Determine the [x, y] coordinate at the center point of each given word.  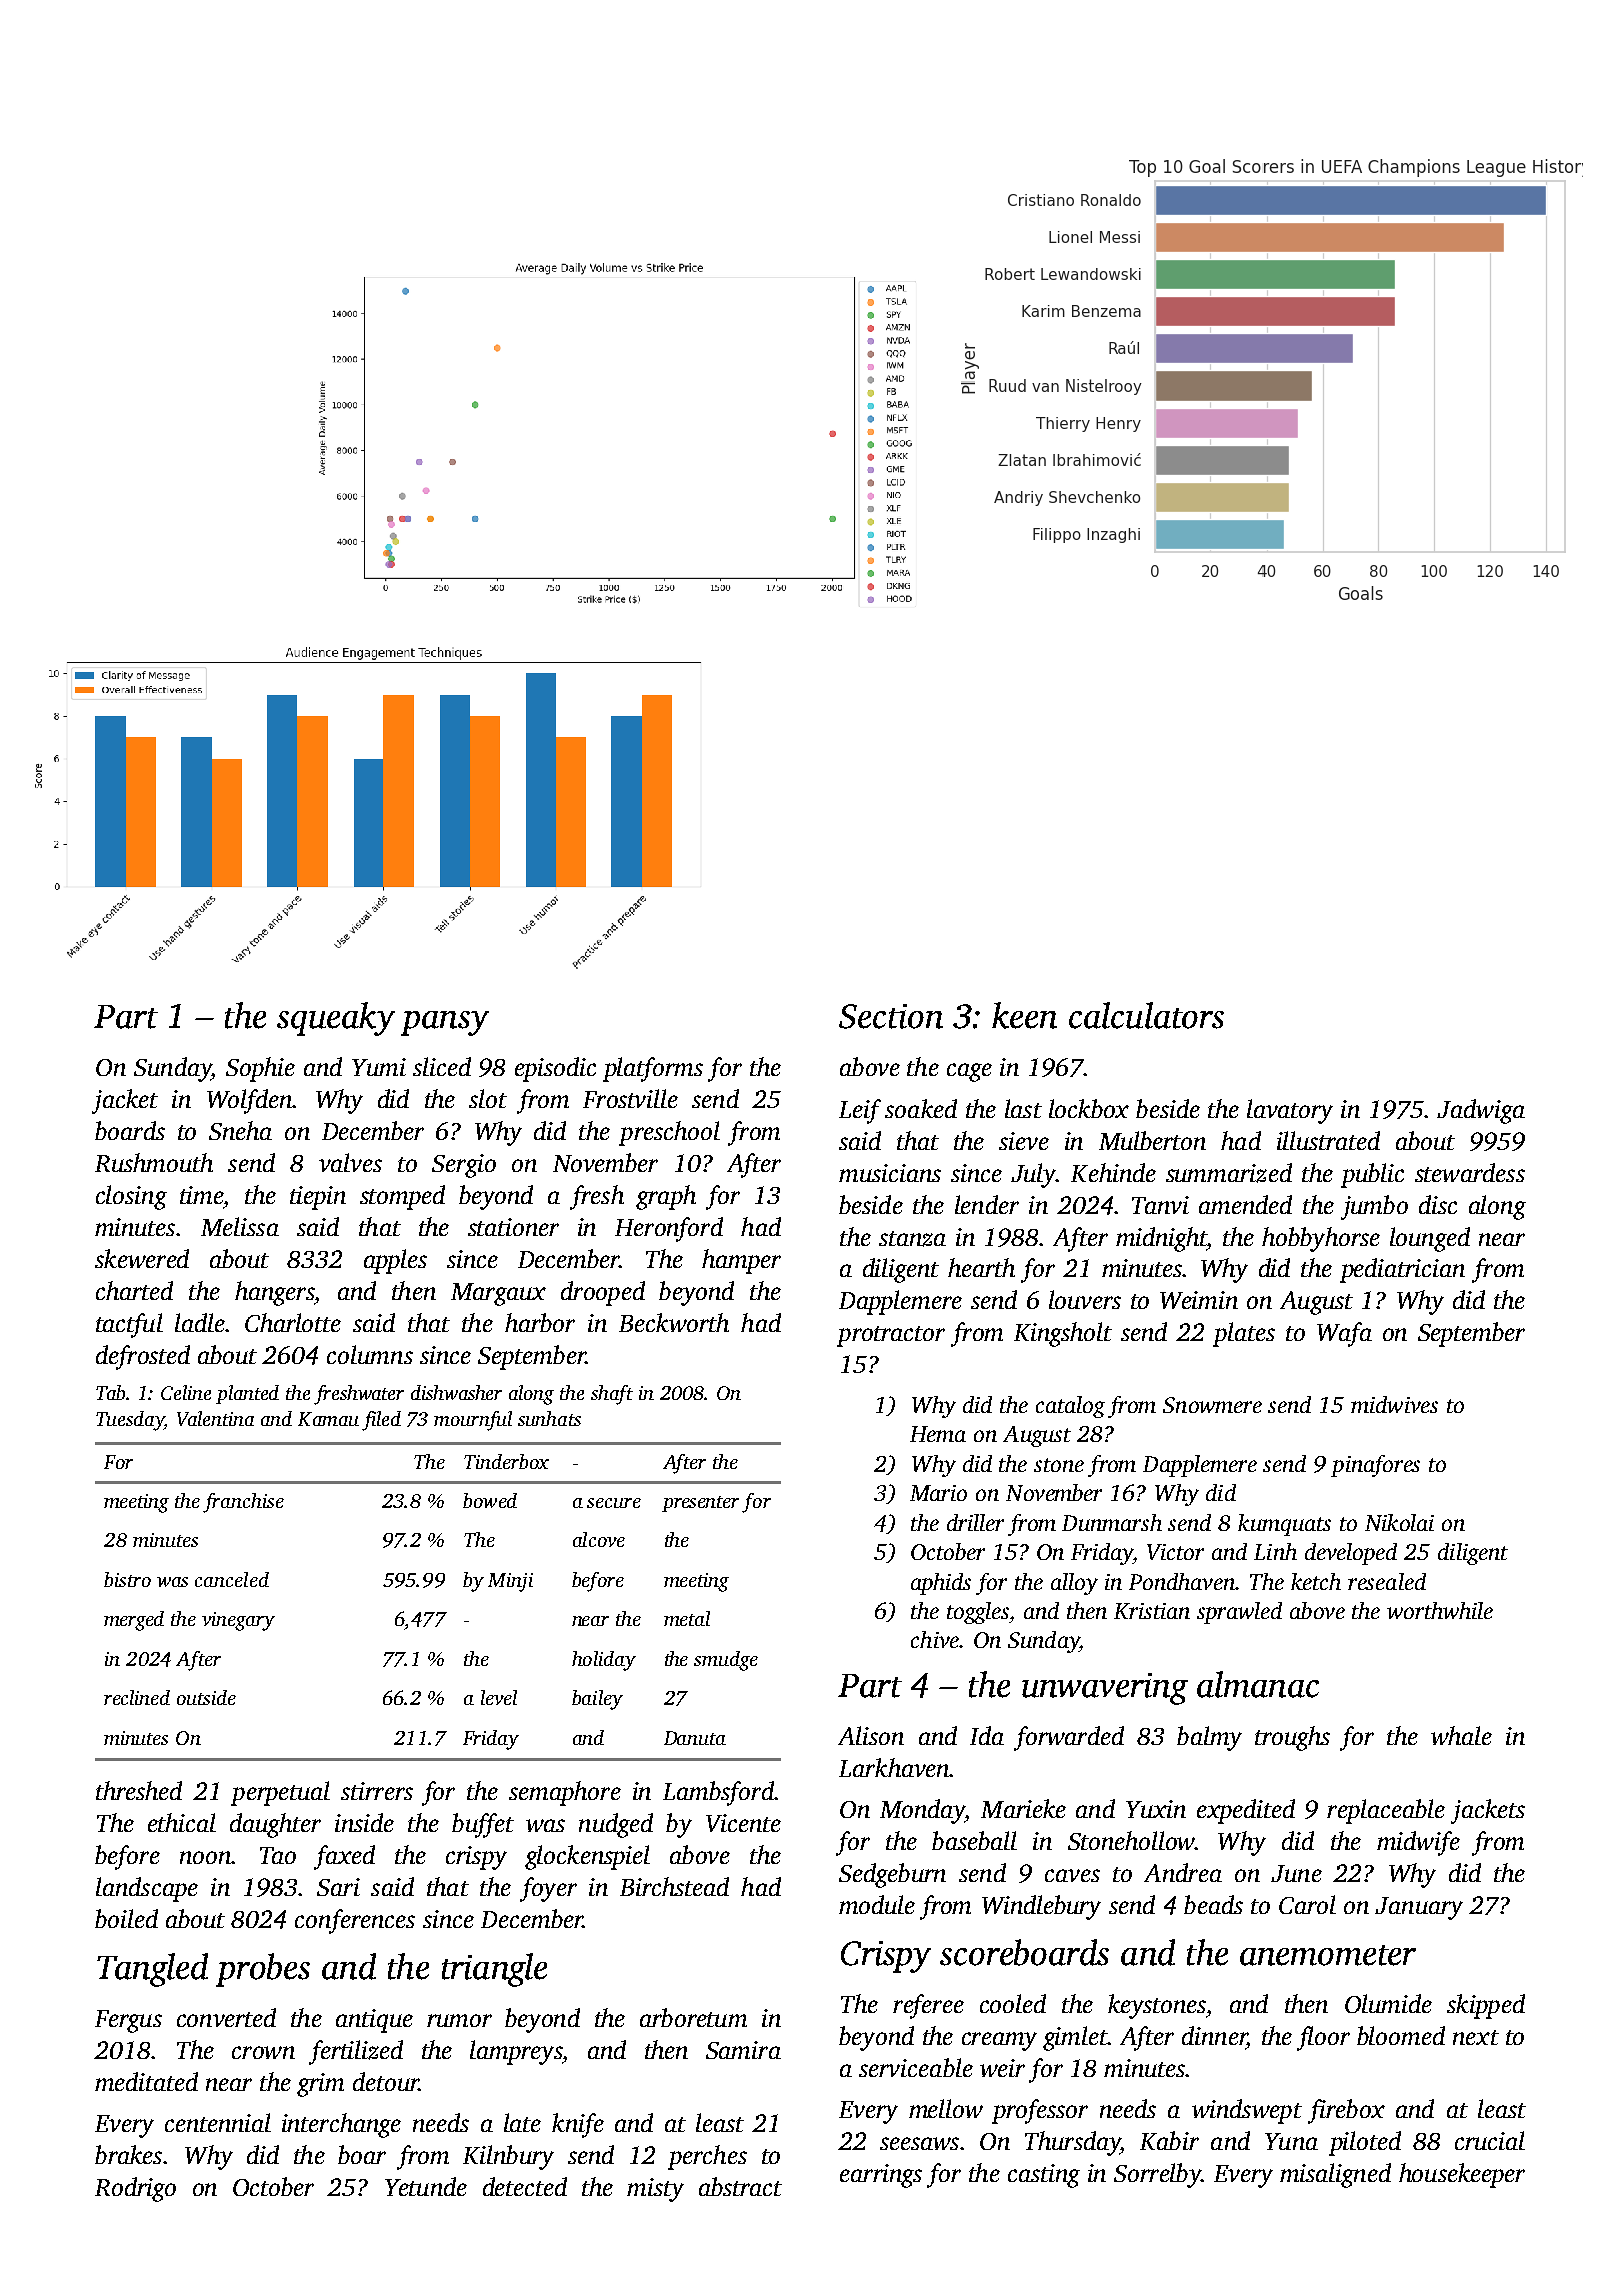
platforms [653, 1069]
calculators [1146, 1015]
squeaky [336, 1019]
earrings [881, 2176]
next [1476, 2037]
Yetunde [426, 2186]
